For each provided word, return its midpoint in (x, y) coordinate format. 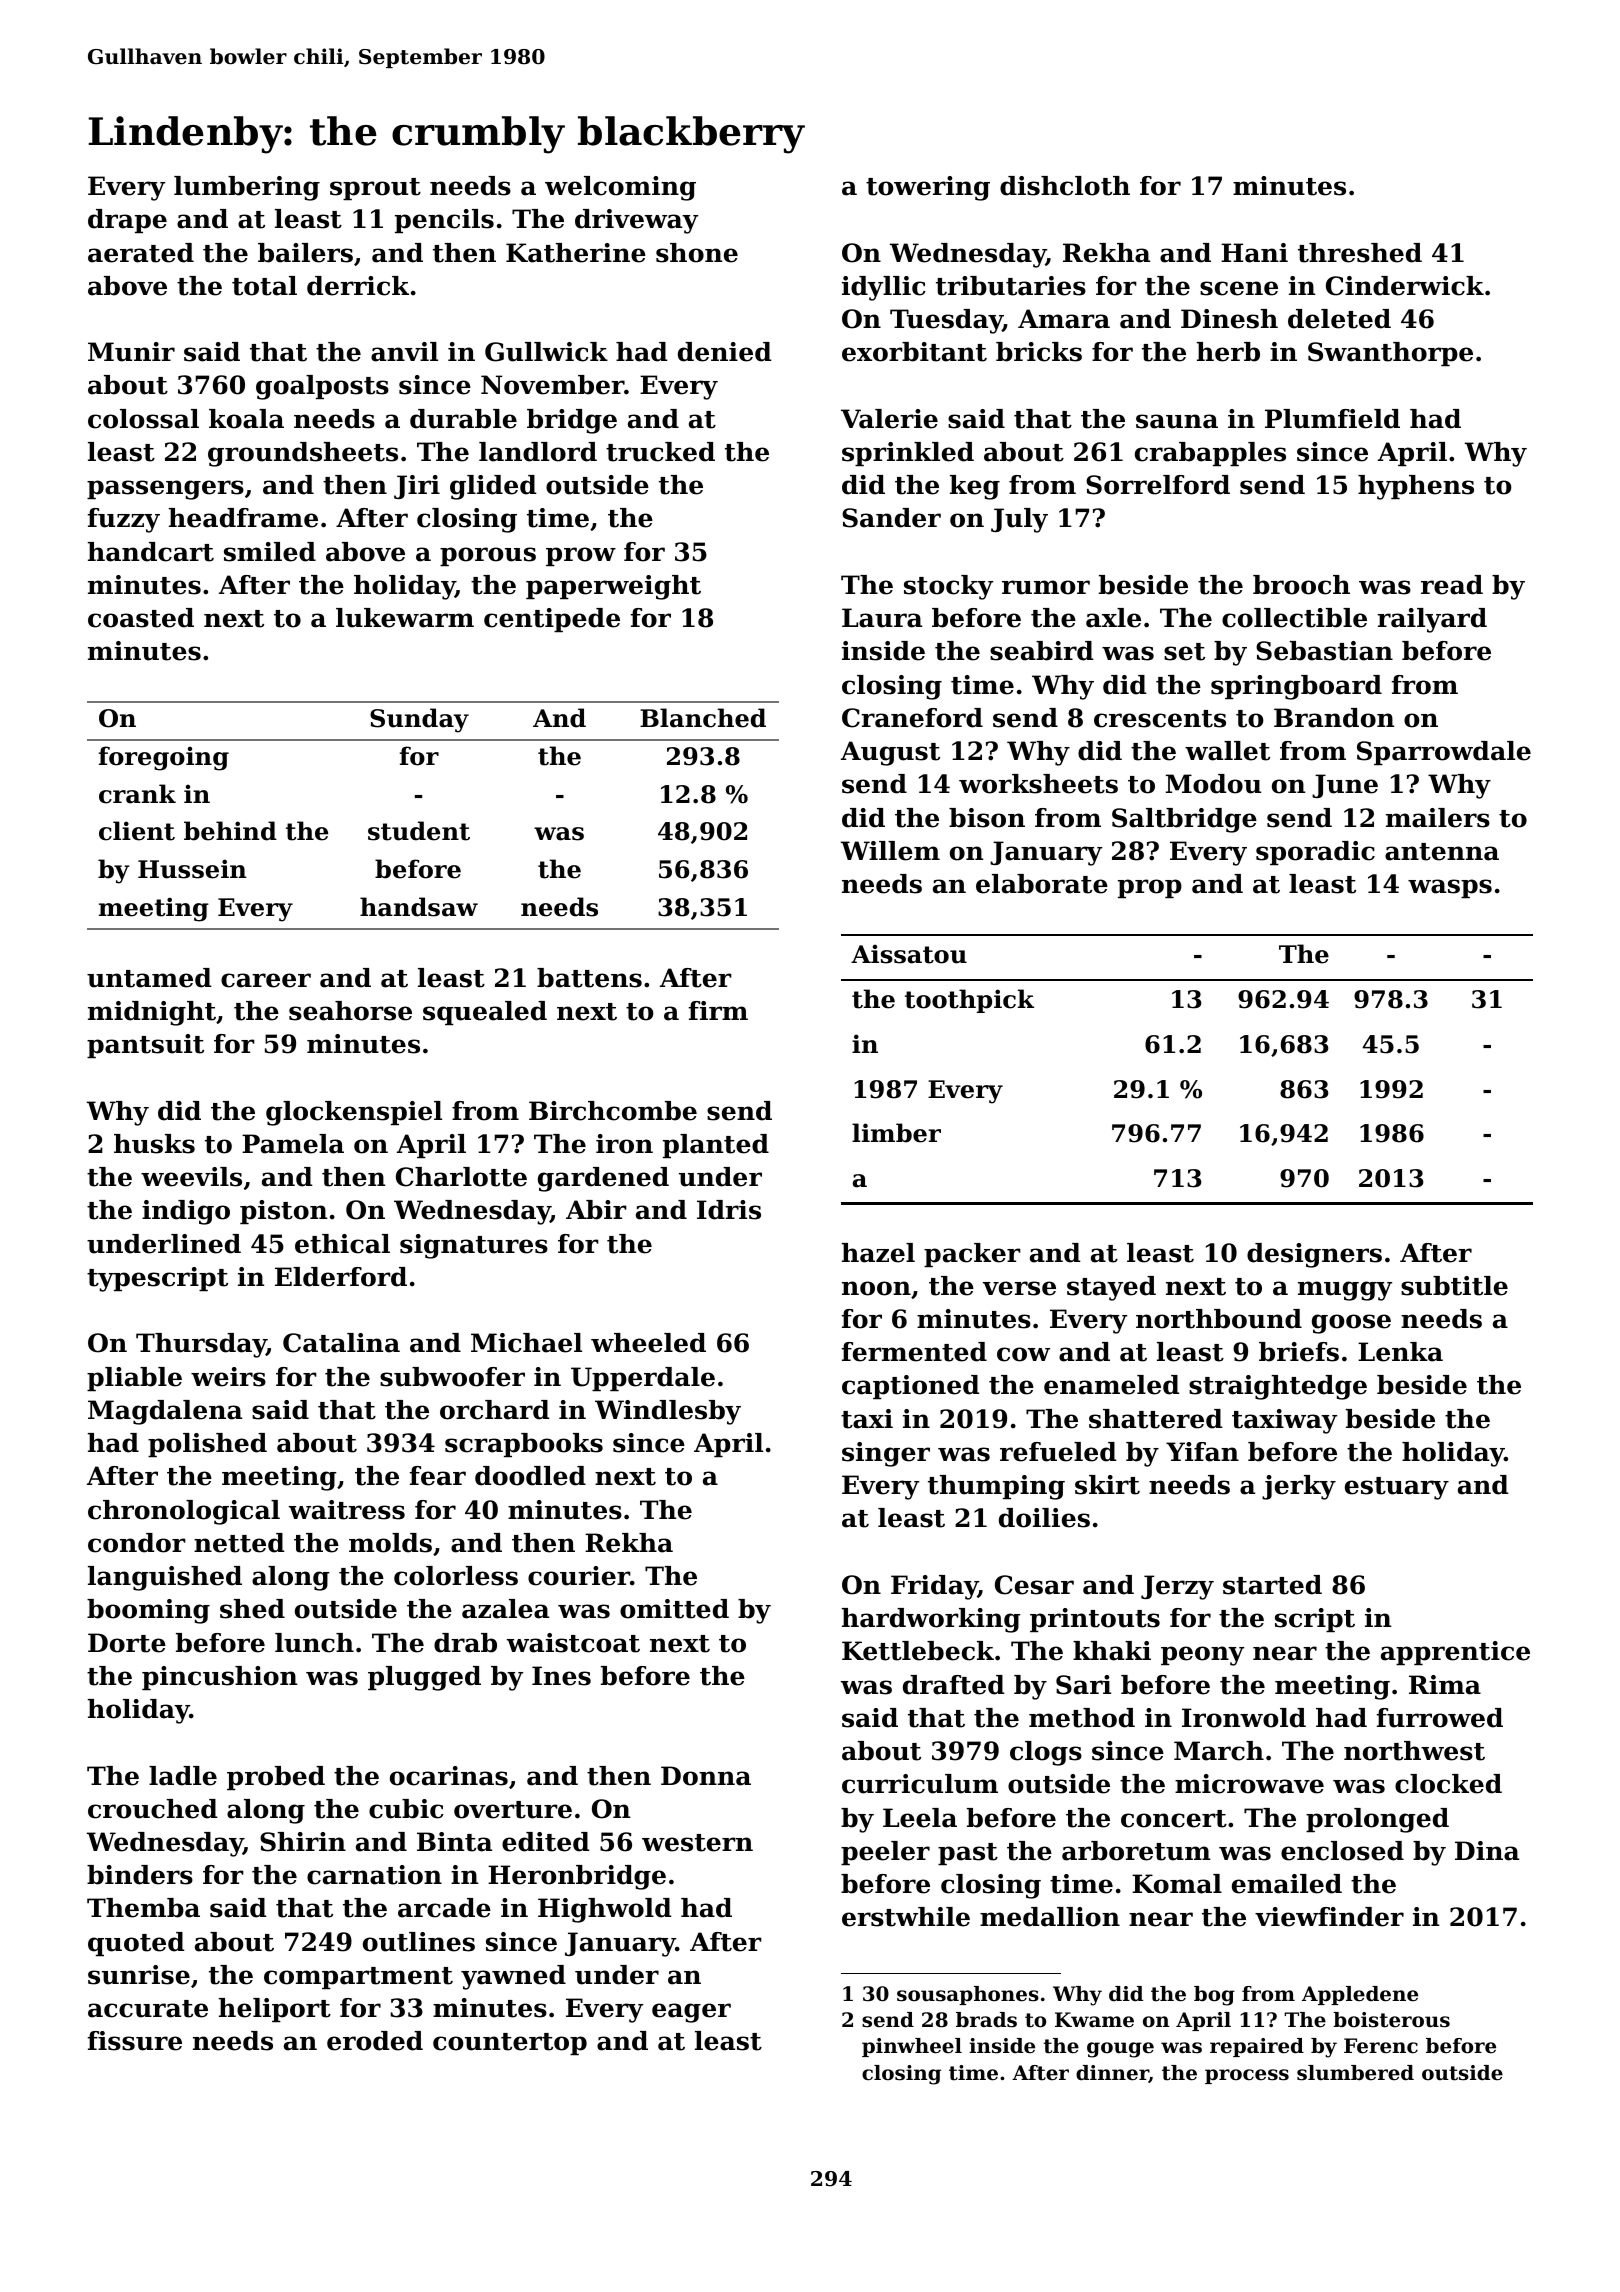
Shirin (303, 1842)
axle (1113, 618)
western (697, 1843)
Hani (1254, 253)
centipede (552, 620)
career (266, 980)
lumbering (247, 188)
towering (928, 188)
